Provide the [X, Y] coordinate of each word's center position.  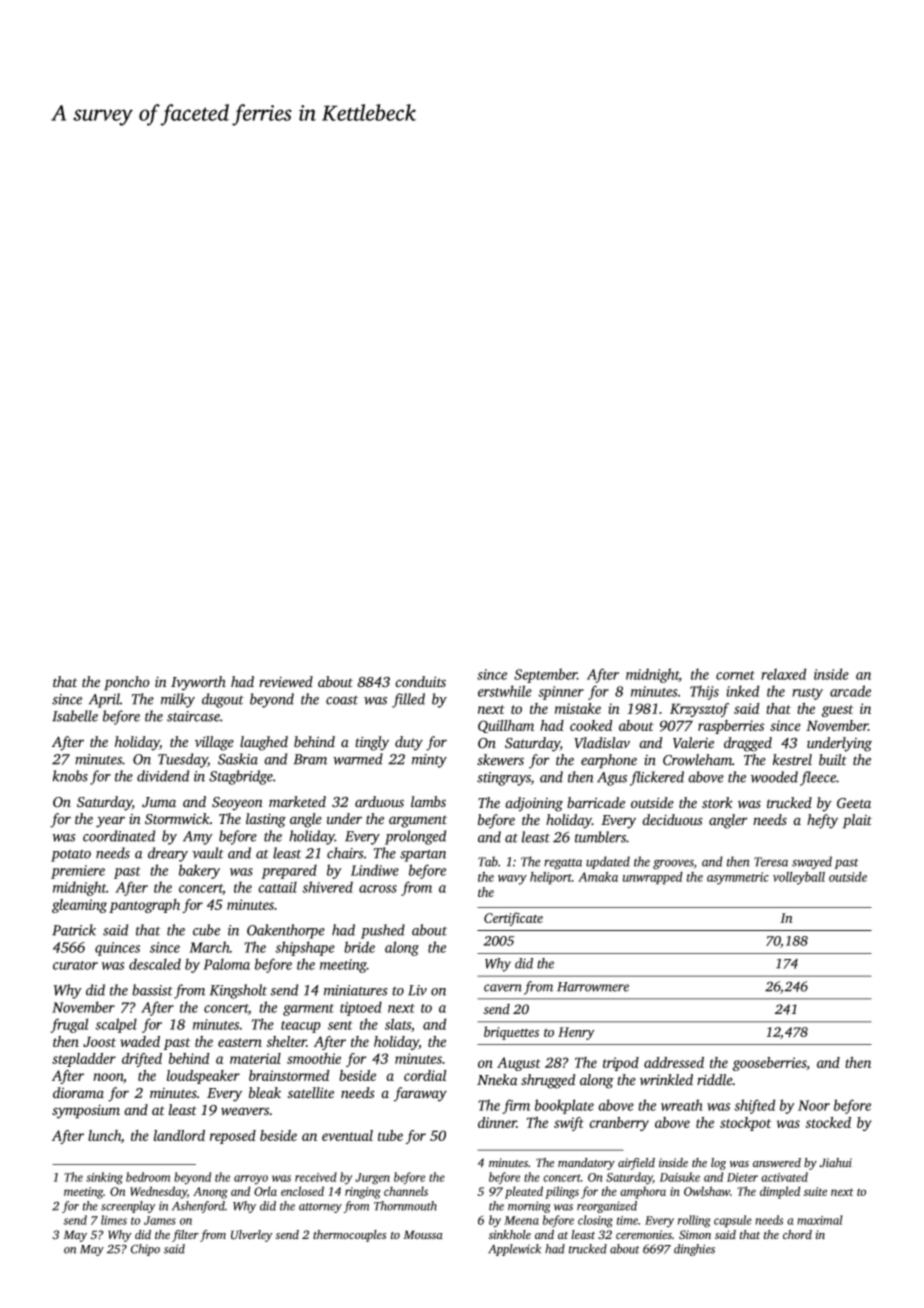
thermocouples [349, 1236]
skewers [500, 760]
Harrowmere [593, 987]
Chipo [145, 1250]
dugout [223, 700]
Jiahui [836, 1163]
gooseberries [769, 1064]
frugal [69, 1025]
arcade [850, 691]
